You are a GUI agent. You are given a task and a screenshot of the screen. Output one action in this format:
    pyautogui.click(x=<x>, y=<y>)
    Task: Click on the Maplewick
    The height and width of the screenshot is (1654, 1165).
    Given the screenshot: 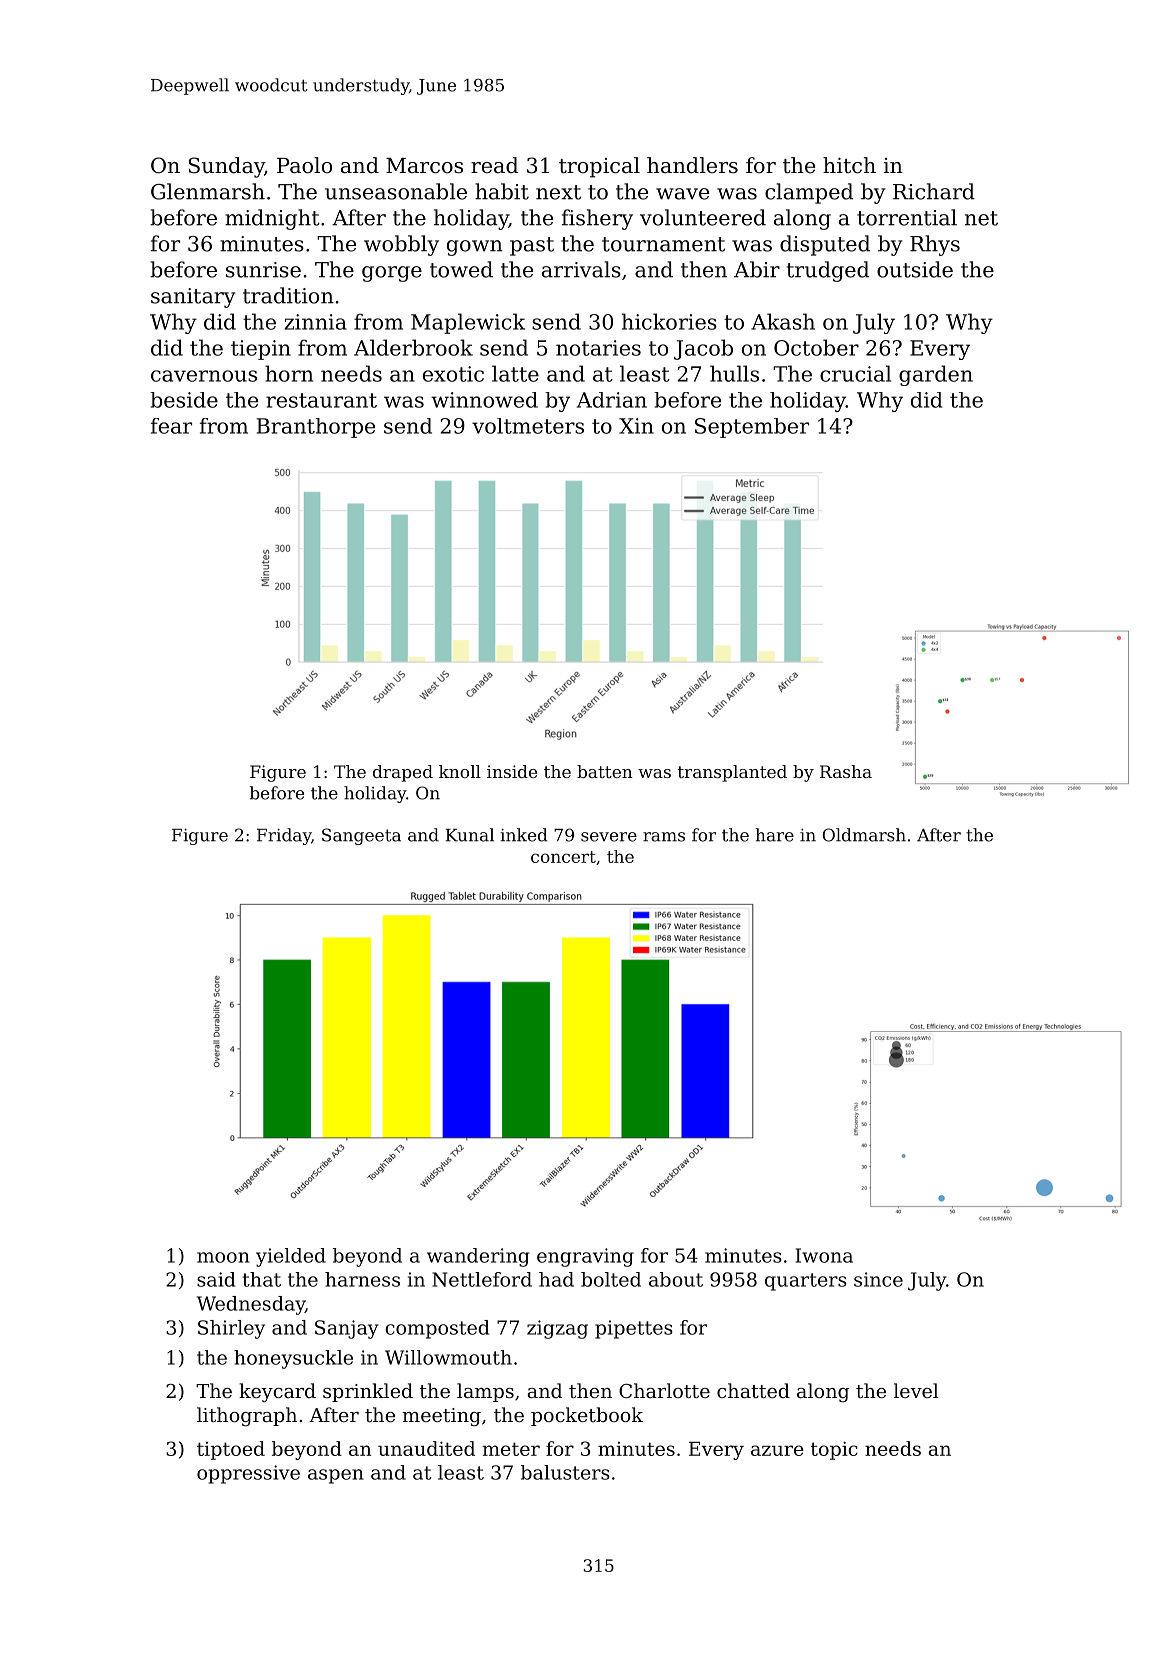 What is the action you would take?
    pyautogui.click(x=468, y=323)
